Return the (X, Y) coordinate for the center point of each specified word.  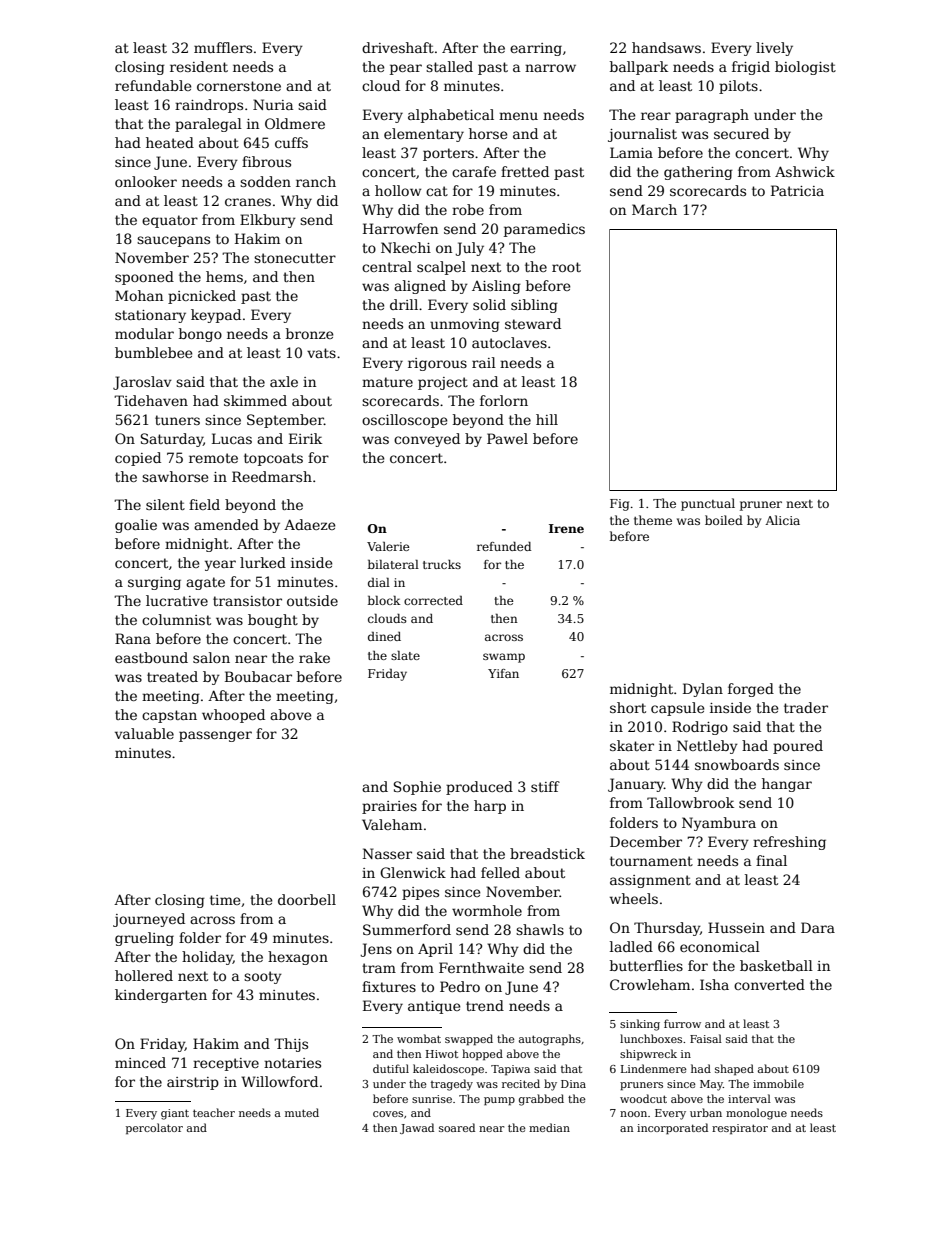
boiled (724, 520)
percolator (154, 1128)
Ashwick (805, 171)
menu (518, 116)
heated (170, 142)
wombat (419, 1038)
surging (154, 583)
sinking (640, 1025)
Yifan (503, 673)
